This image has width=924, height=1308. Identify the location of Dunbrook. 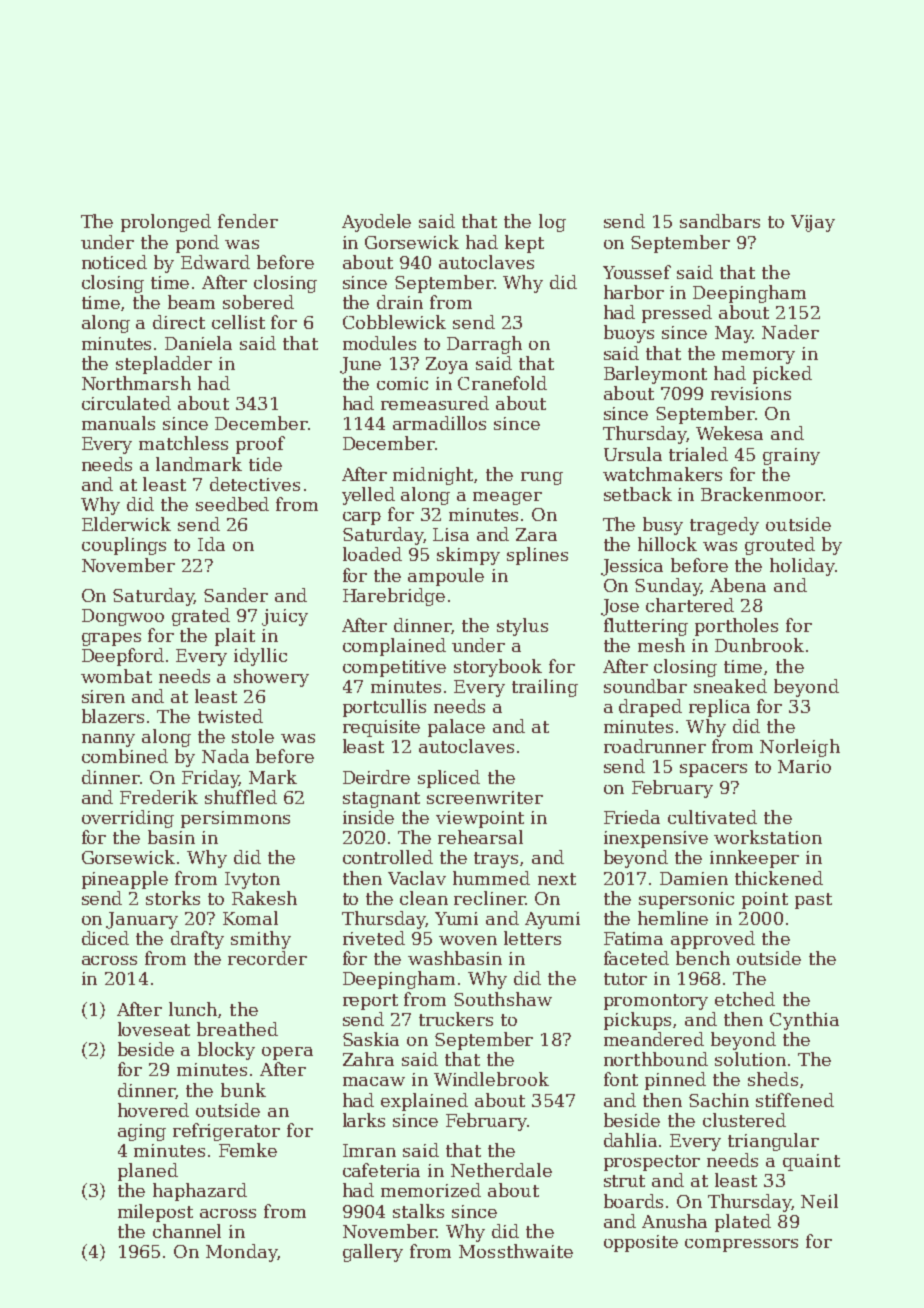
(759, 645).
